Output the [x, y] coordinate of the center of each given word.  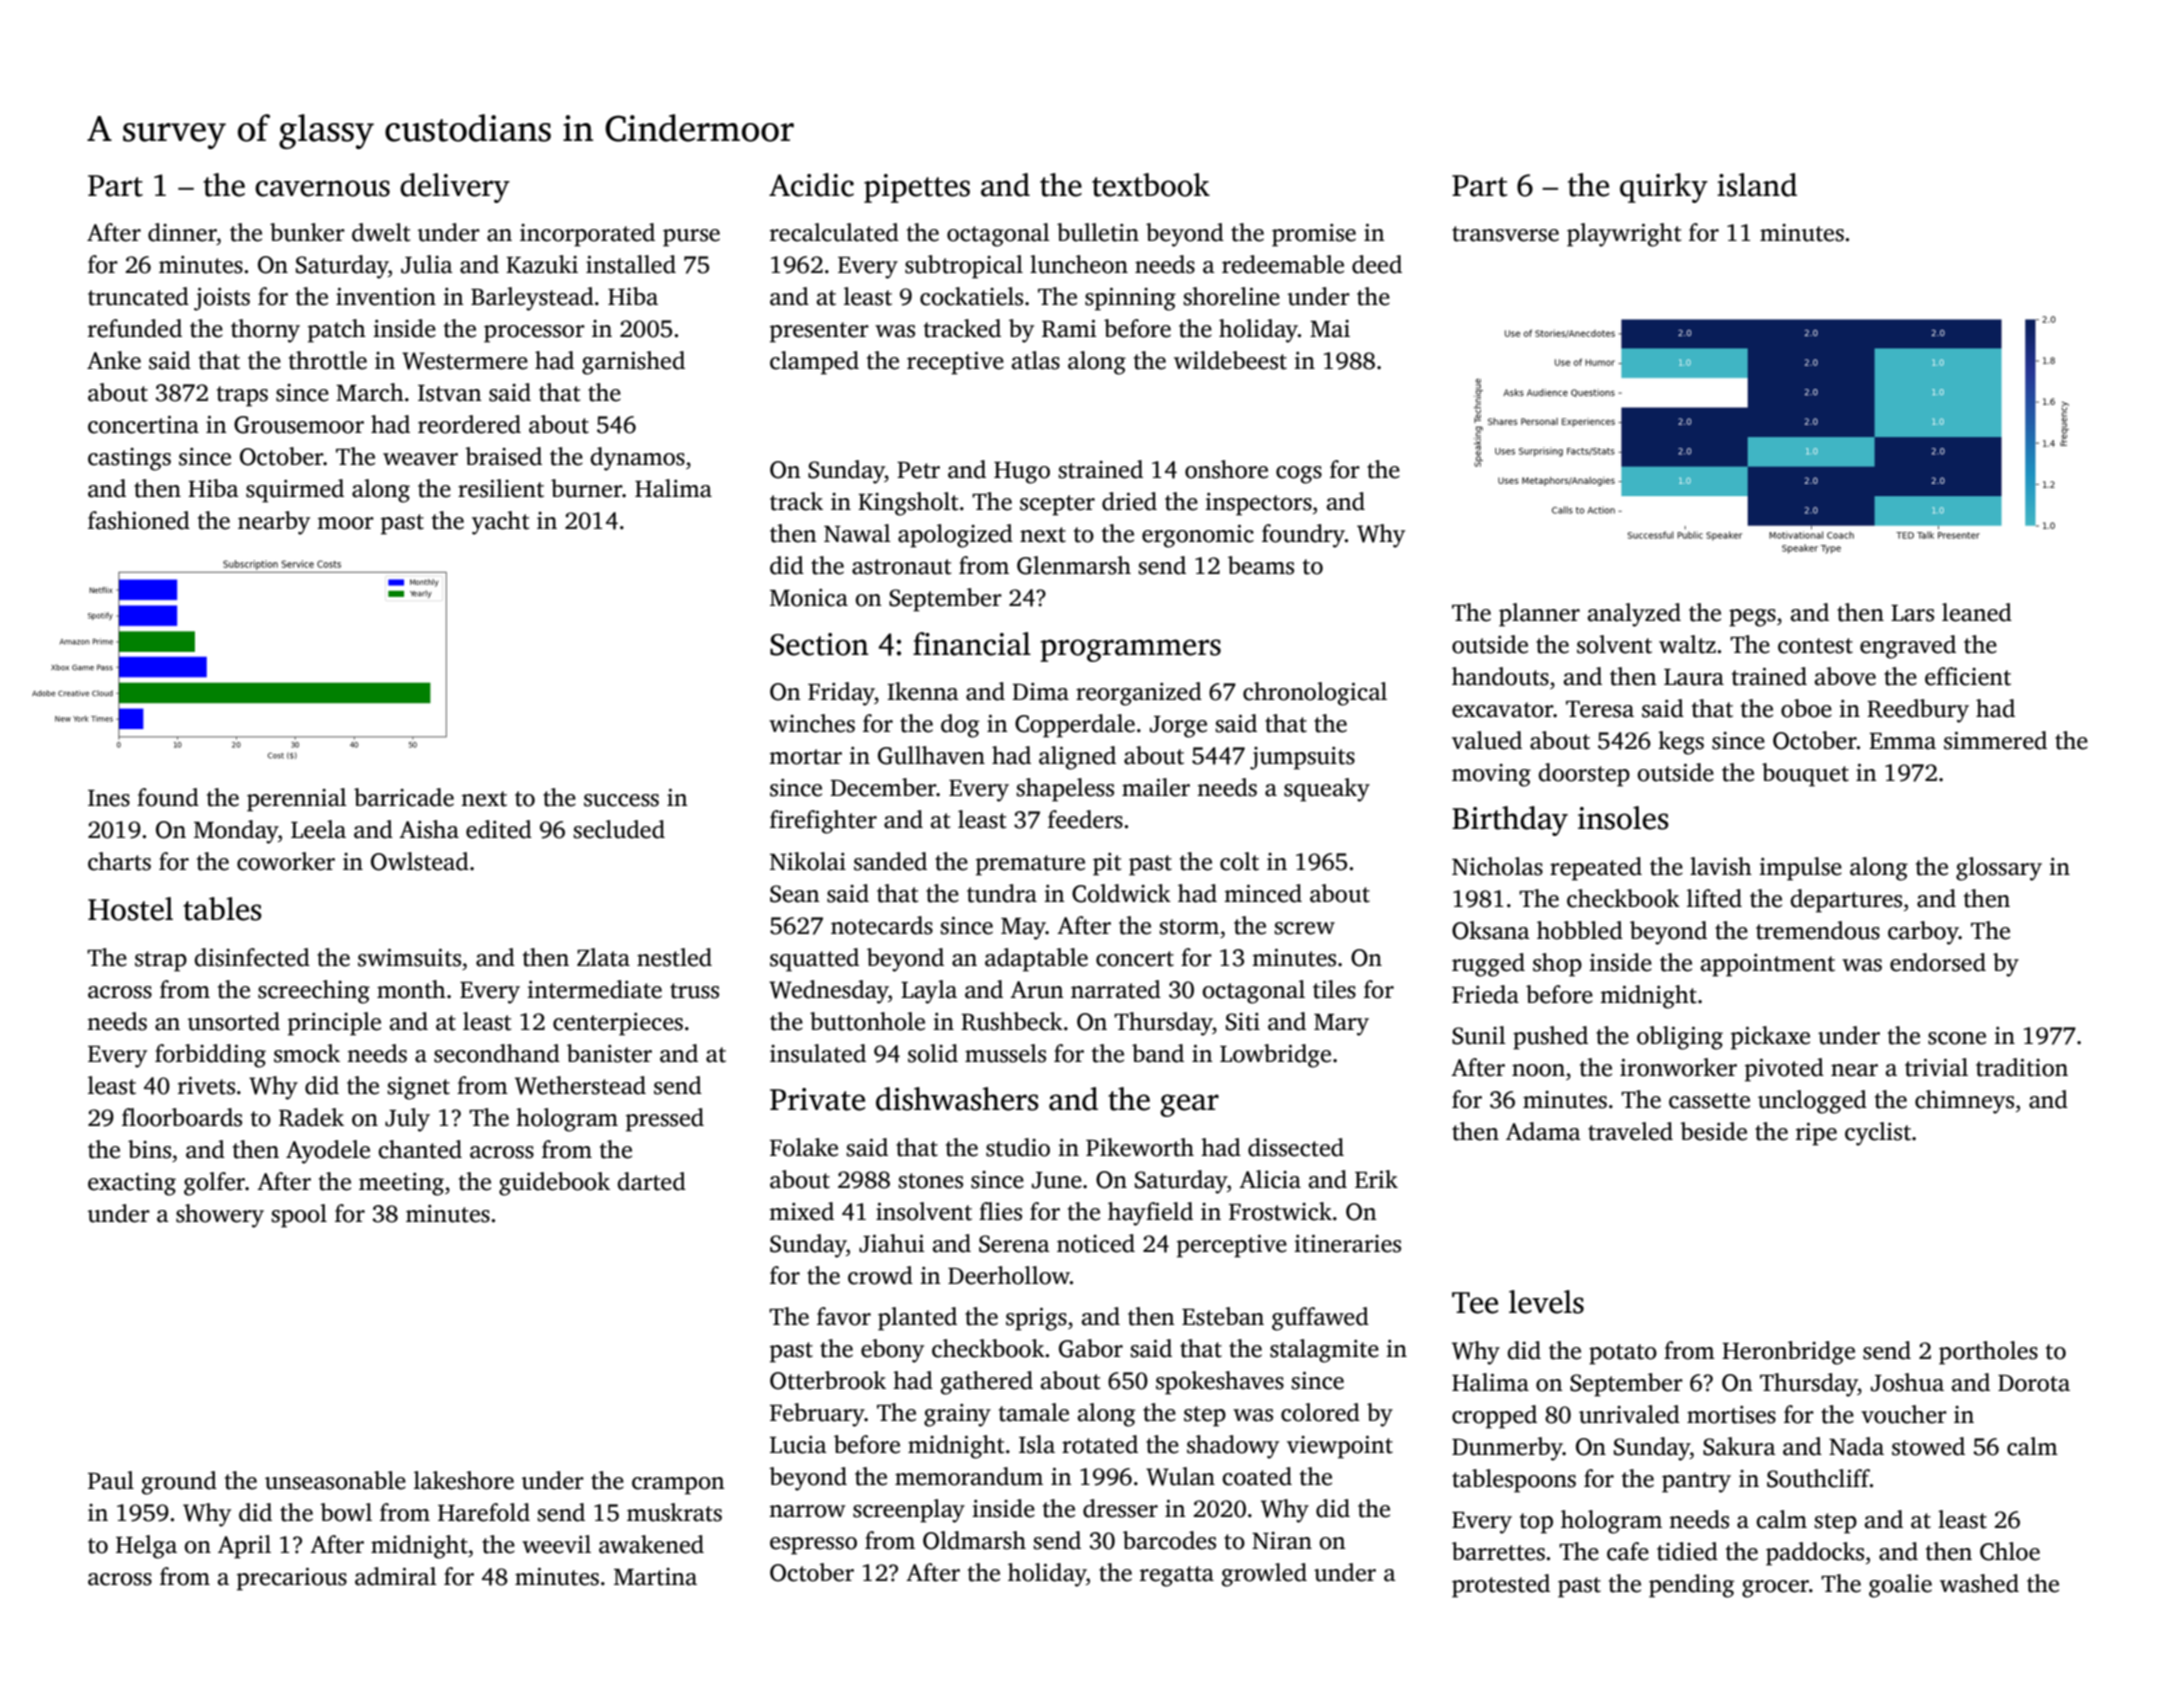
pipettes [917, 188]
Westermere [465, 361]
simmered [1995, 740]
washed [1979, 1583]
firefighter [823, 822]
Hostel [130, 909]
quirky [1664, 188]
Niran [1282, 1541]
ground [179, 1483]
